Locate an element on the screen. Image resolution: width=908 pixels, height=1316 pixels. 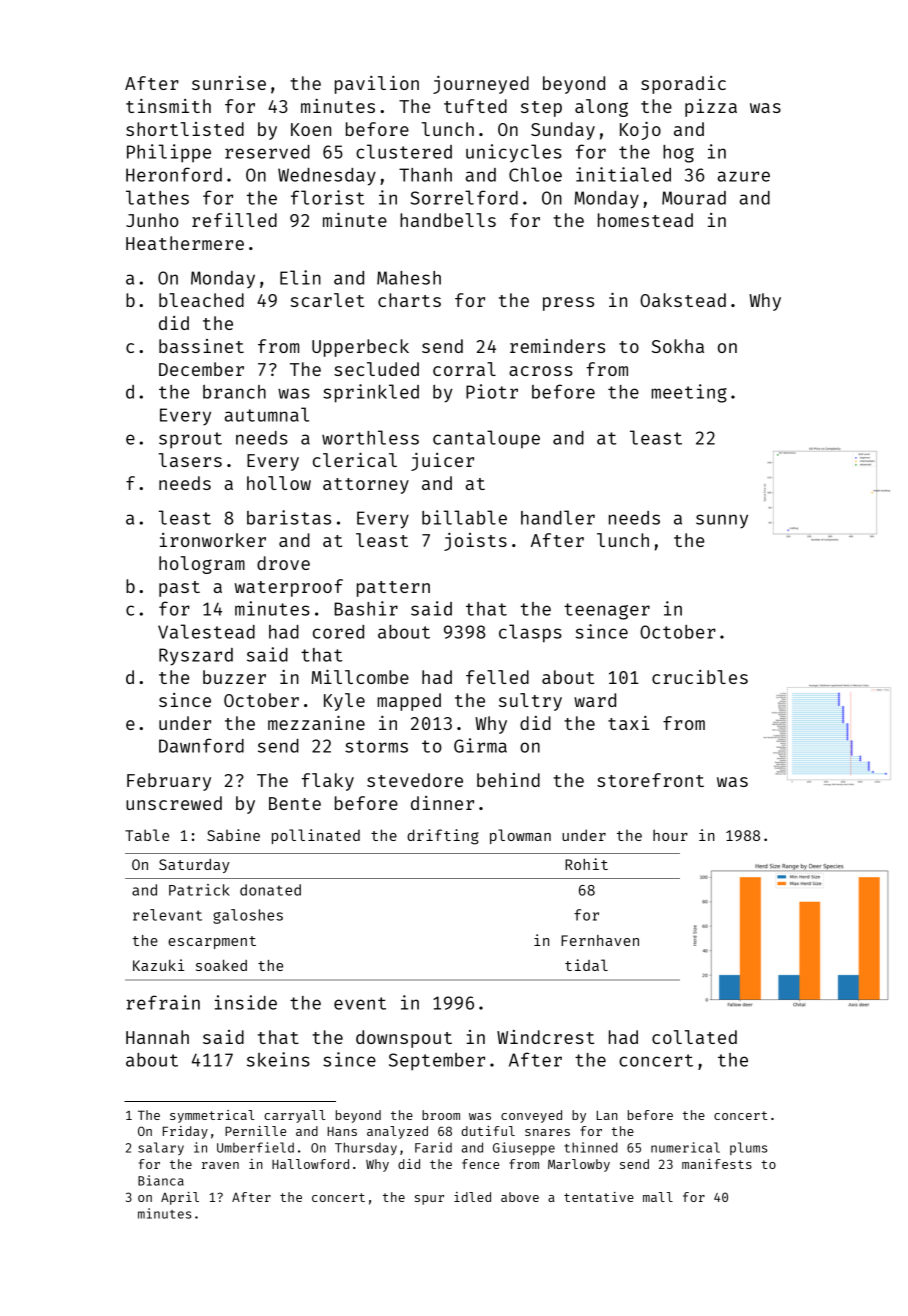
donated is located at coordinates (270, 890).
